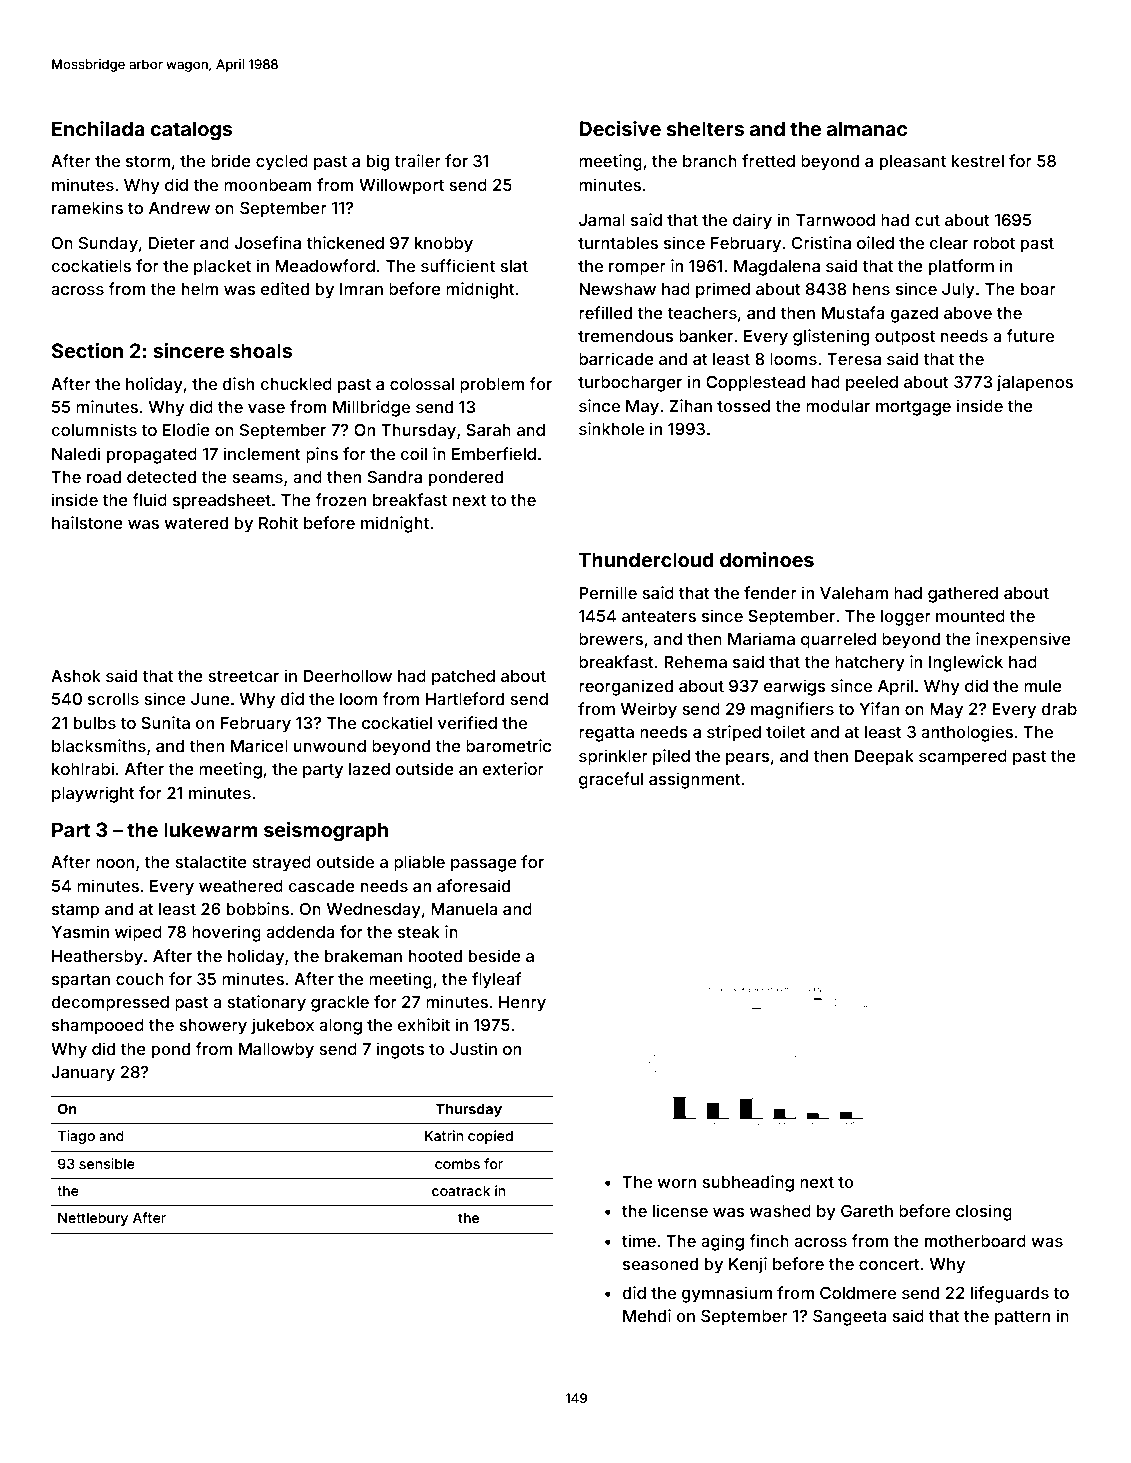 Image resolution: width=1131 pixels, height=1463 pixels. Describe the element at coordinates (464, 909) in the screenshot. I see `Manuela` at that location.
